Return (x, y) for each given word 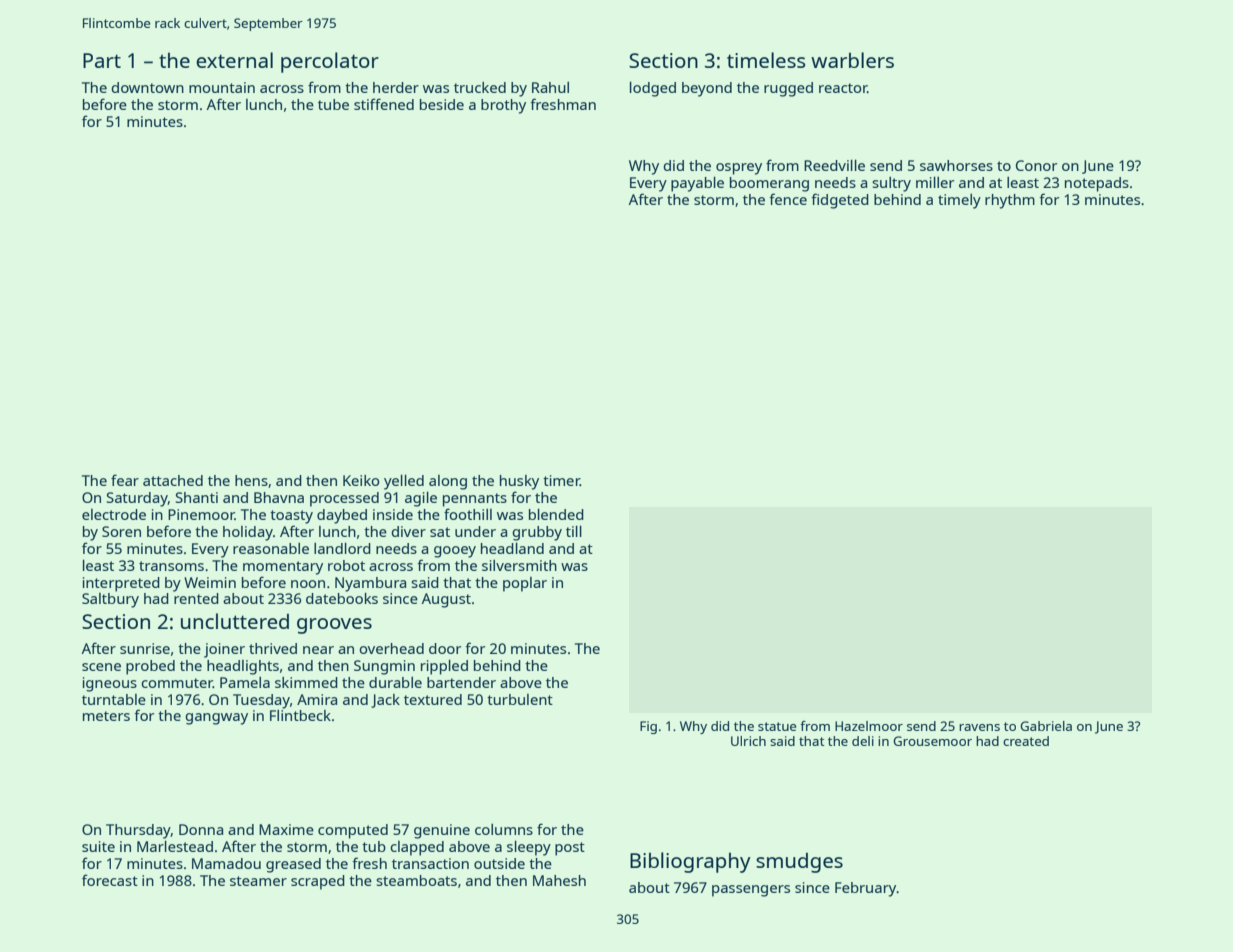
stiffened (384, 104)
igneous (110, 684)
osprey (739, 169)
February (866, 889)
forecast (110, 880)
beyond (707, 89)
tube (333, 104)
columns (504, 829)
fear (125, 480)
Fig (648, 727)
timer (561, 480)
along (448, 482)
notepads (1097, 184)
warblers (852, 60)
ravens (979, 727)
